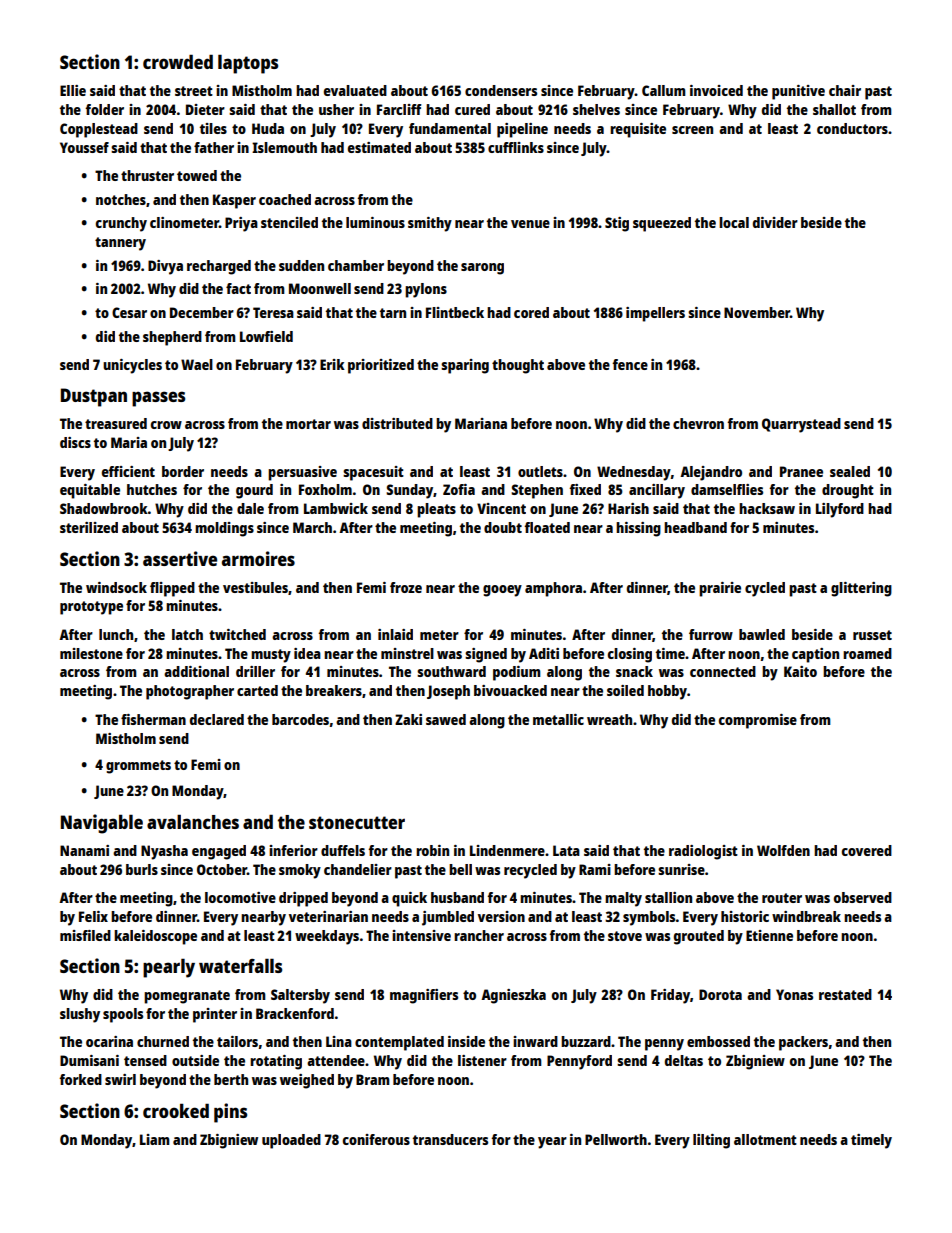 This image has width=952, height=1233. What do you see at coordinates (222, 869) in the image?
I see `October` at bounding box center [222, 869].
